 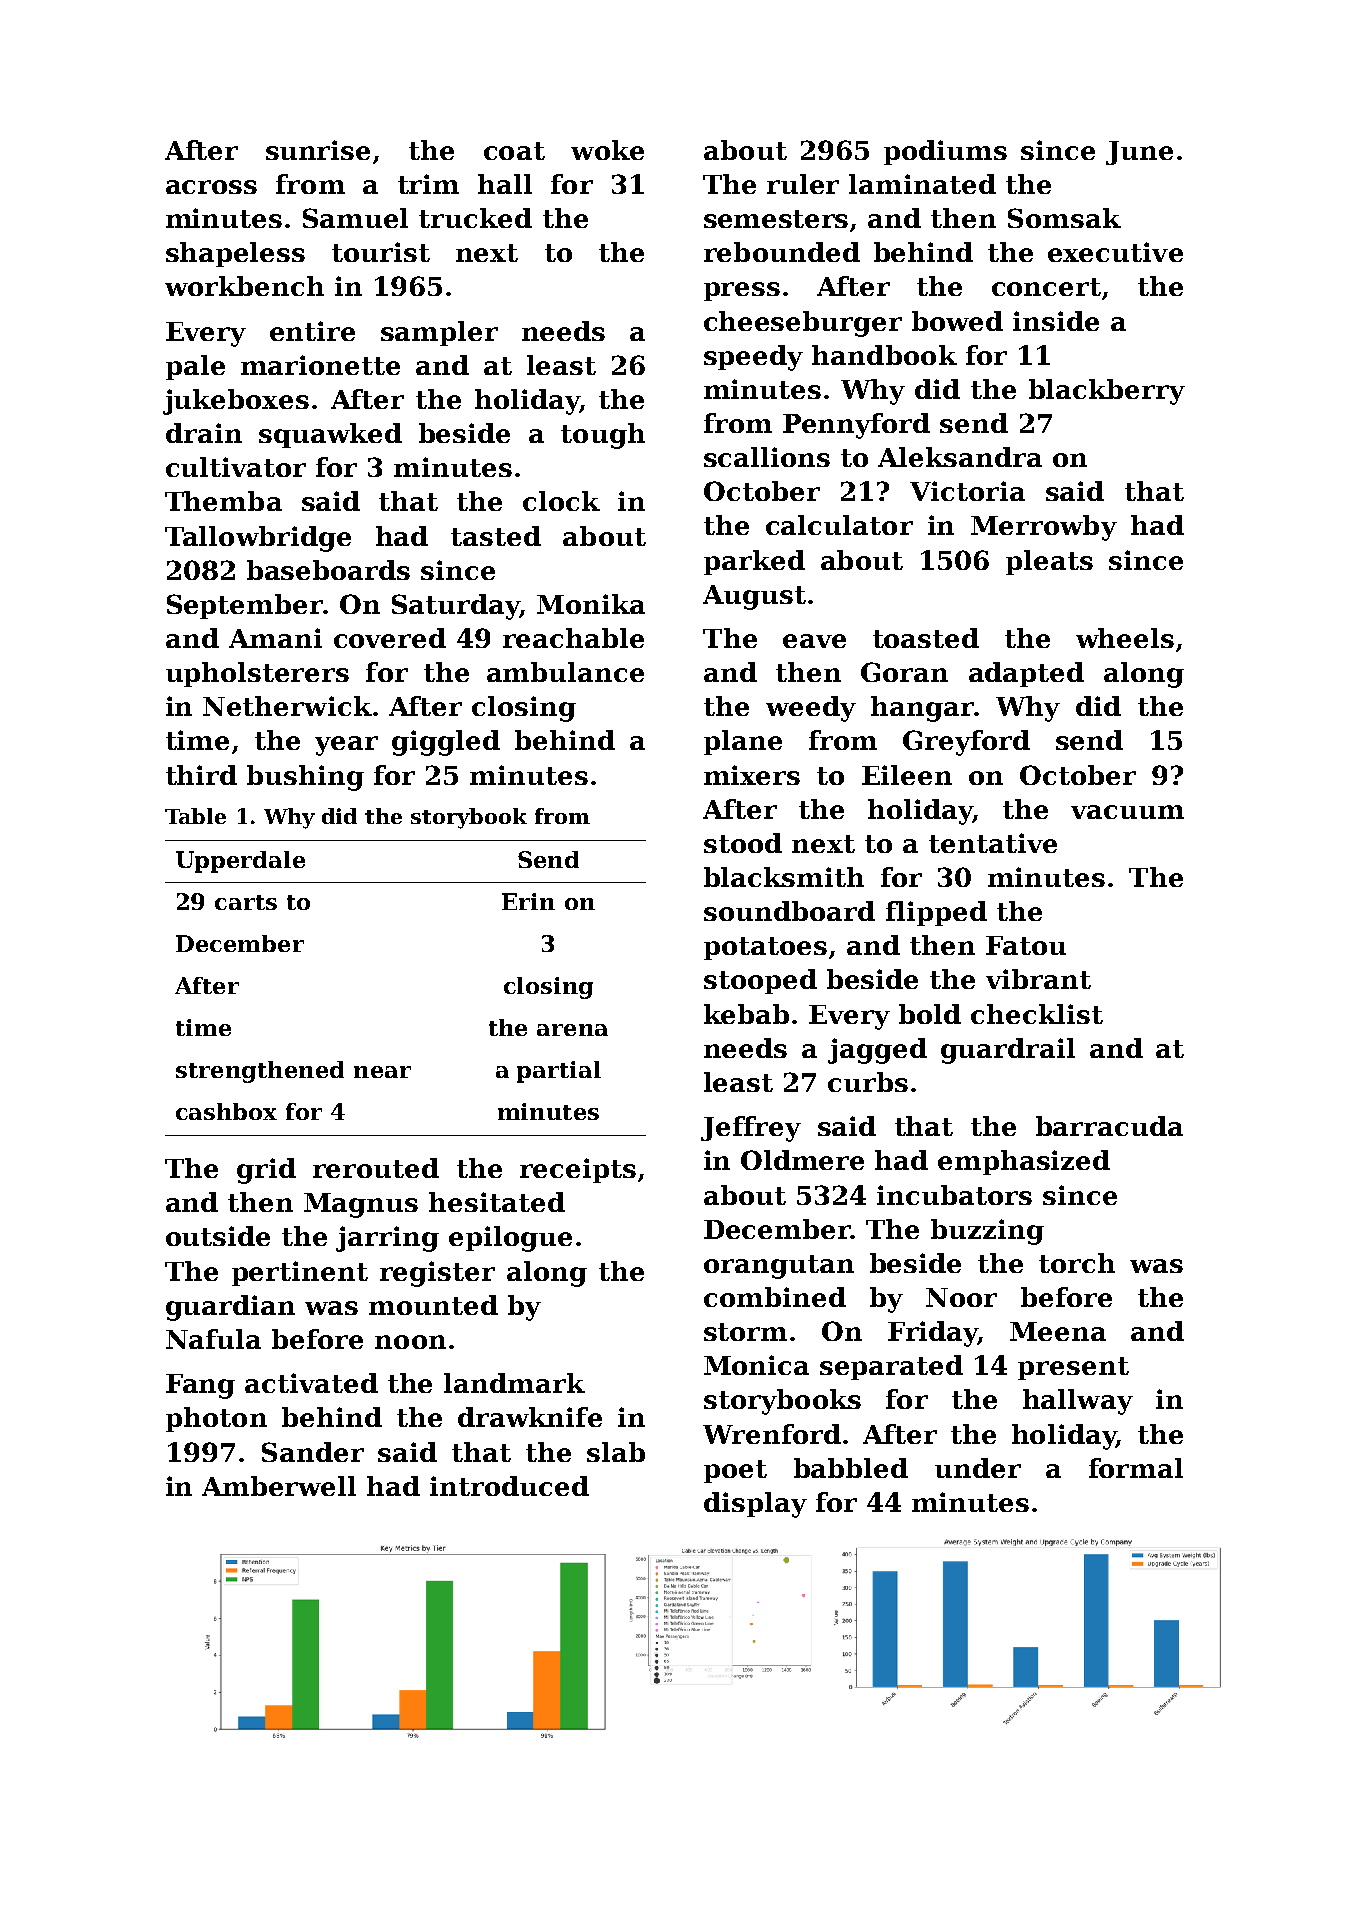 I want to click on sampler, so click(x=439, y=333).
